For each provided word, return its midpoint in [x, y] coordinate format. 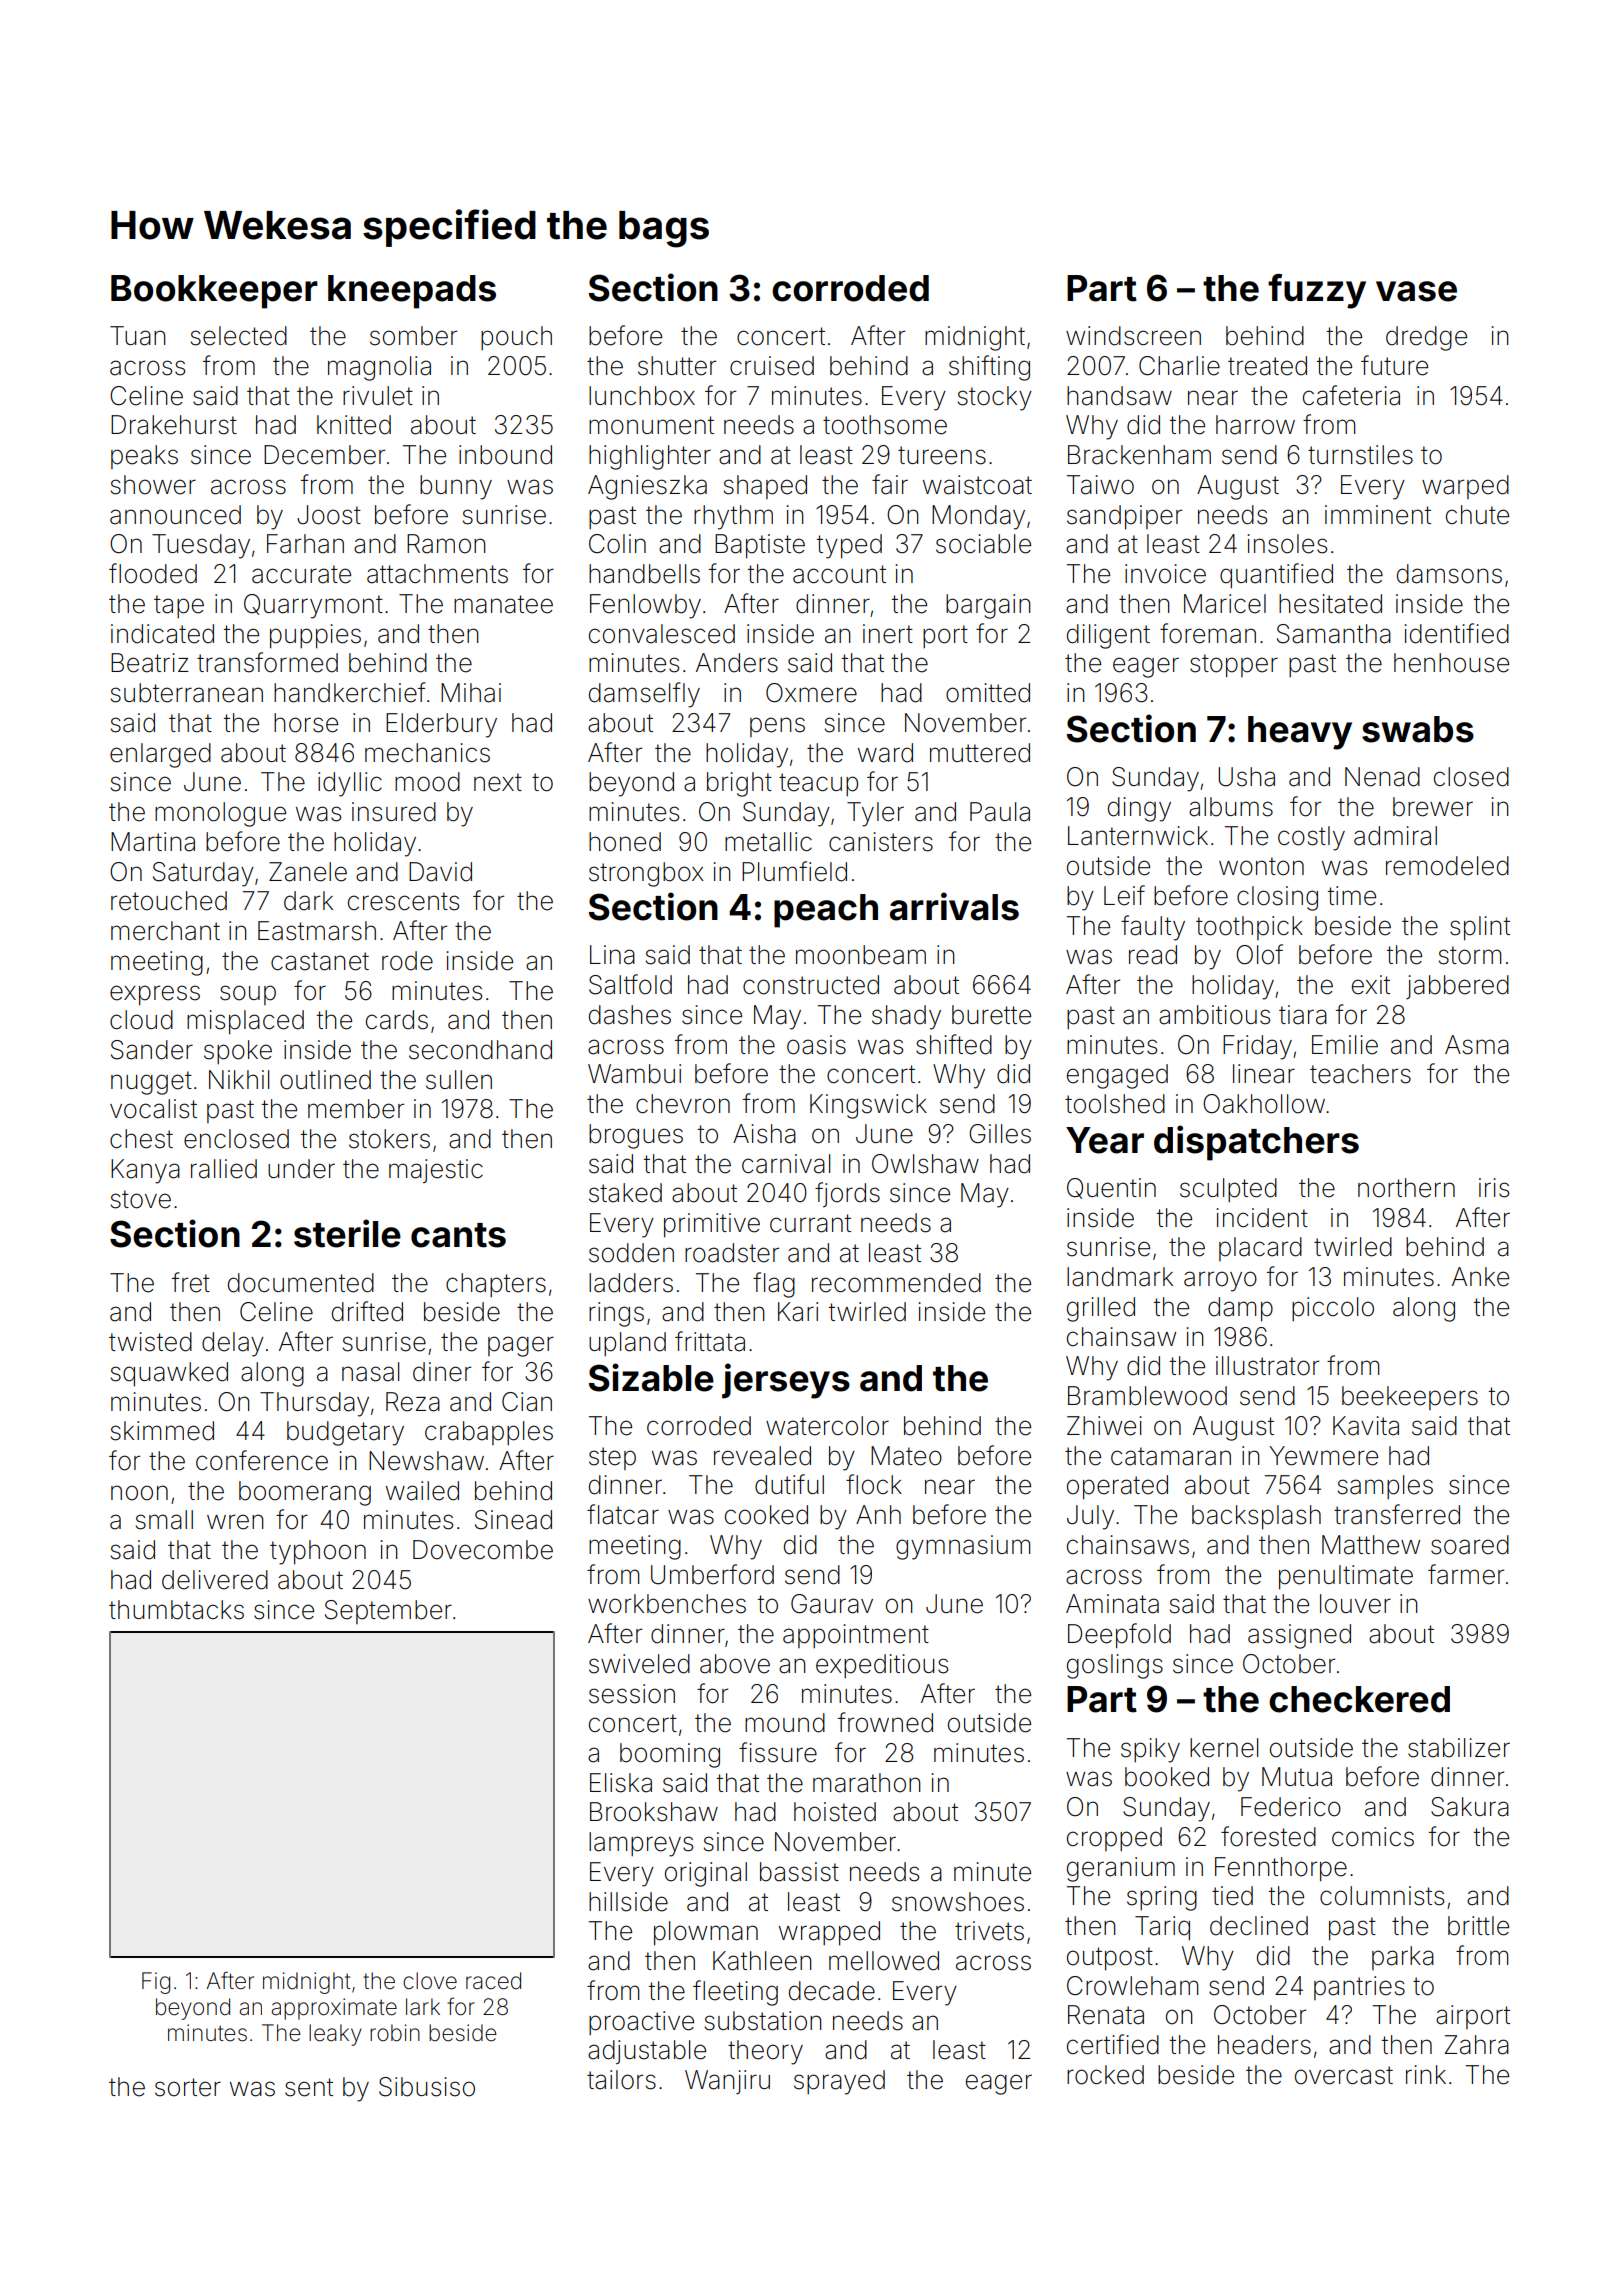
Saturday [203, 874]
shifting [989, 368]
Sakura [1470, 1807]
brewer [1433, 807]
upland [627, 1344]
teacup [818, 784]
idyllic [350, 784]
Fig [156, 1983]
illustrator [1267, 1366]
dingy [1139, 809]
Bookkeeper [214, 292]
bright [739, 784]
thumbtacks [176, 1610]
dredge [1426, 338]
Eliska [621, 1783]
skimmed [162, 1431]
